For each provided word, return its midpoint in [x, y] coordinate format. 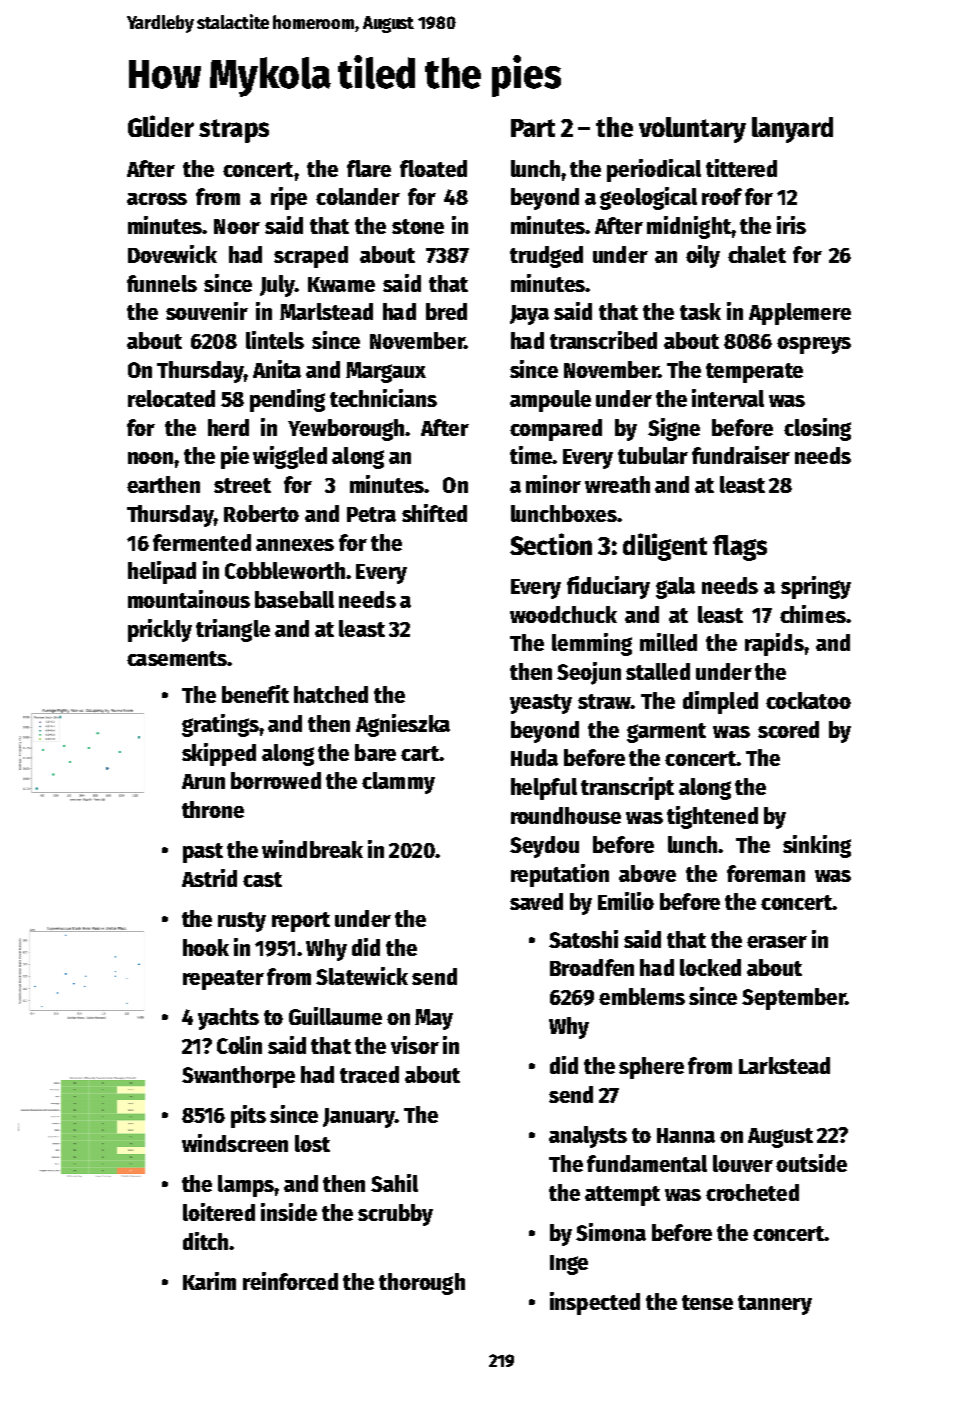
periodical [654, 170]
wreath [617, 484]
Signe [674, 429]
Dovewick [172, 254]
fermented [202, 542]
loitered [219, 1212]
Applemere [800, 314]
